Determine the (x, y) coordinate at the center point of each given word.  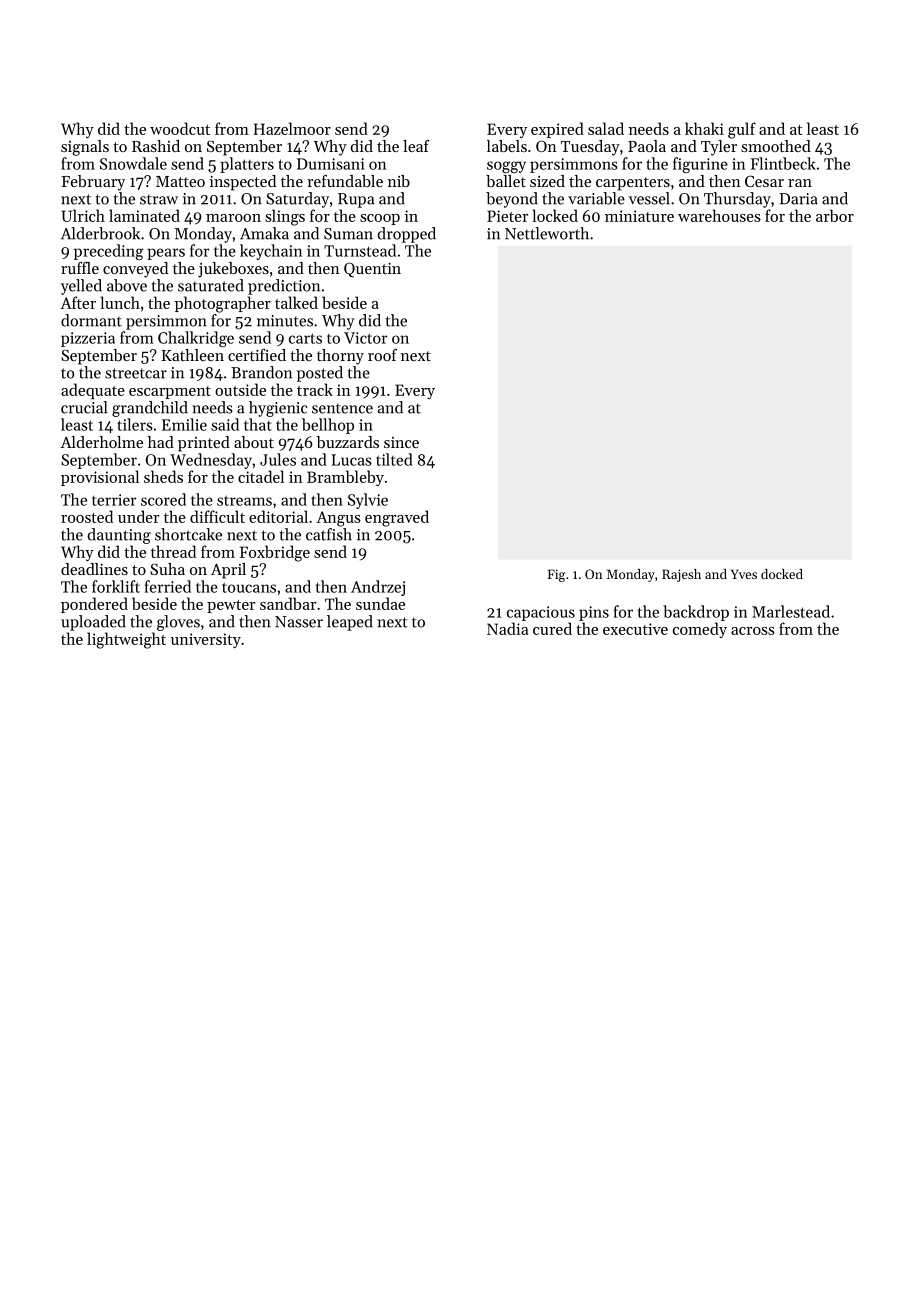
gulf (742, 130)
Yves (744, 574)
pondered (94, 605)
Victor (366, 338)
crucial (84, 407)
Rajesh (681, 575)
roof (382, 355)
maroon (233, 218)
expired (557, 130)
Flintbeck (783, 163)
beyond (512, 200)
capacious (541, 613)
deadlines (94, 569)
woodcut (180, 128)
